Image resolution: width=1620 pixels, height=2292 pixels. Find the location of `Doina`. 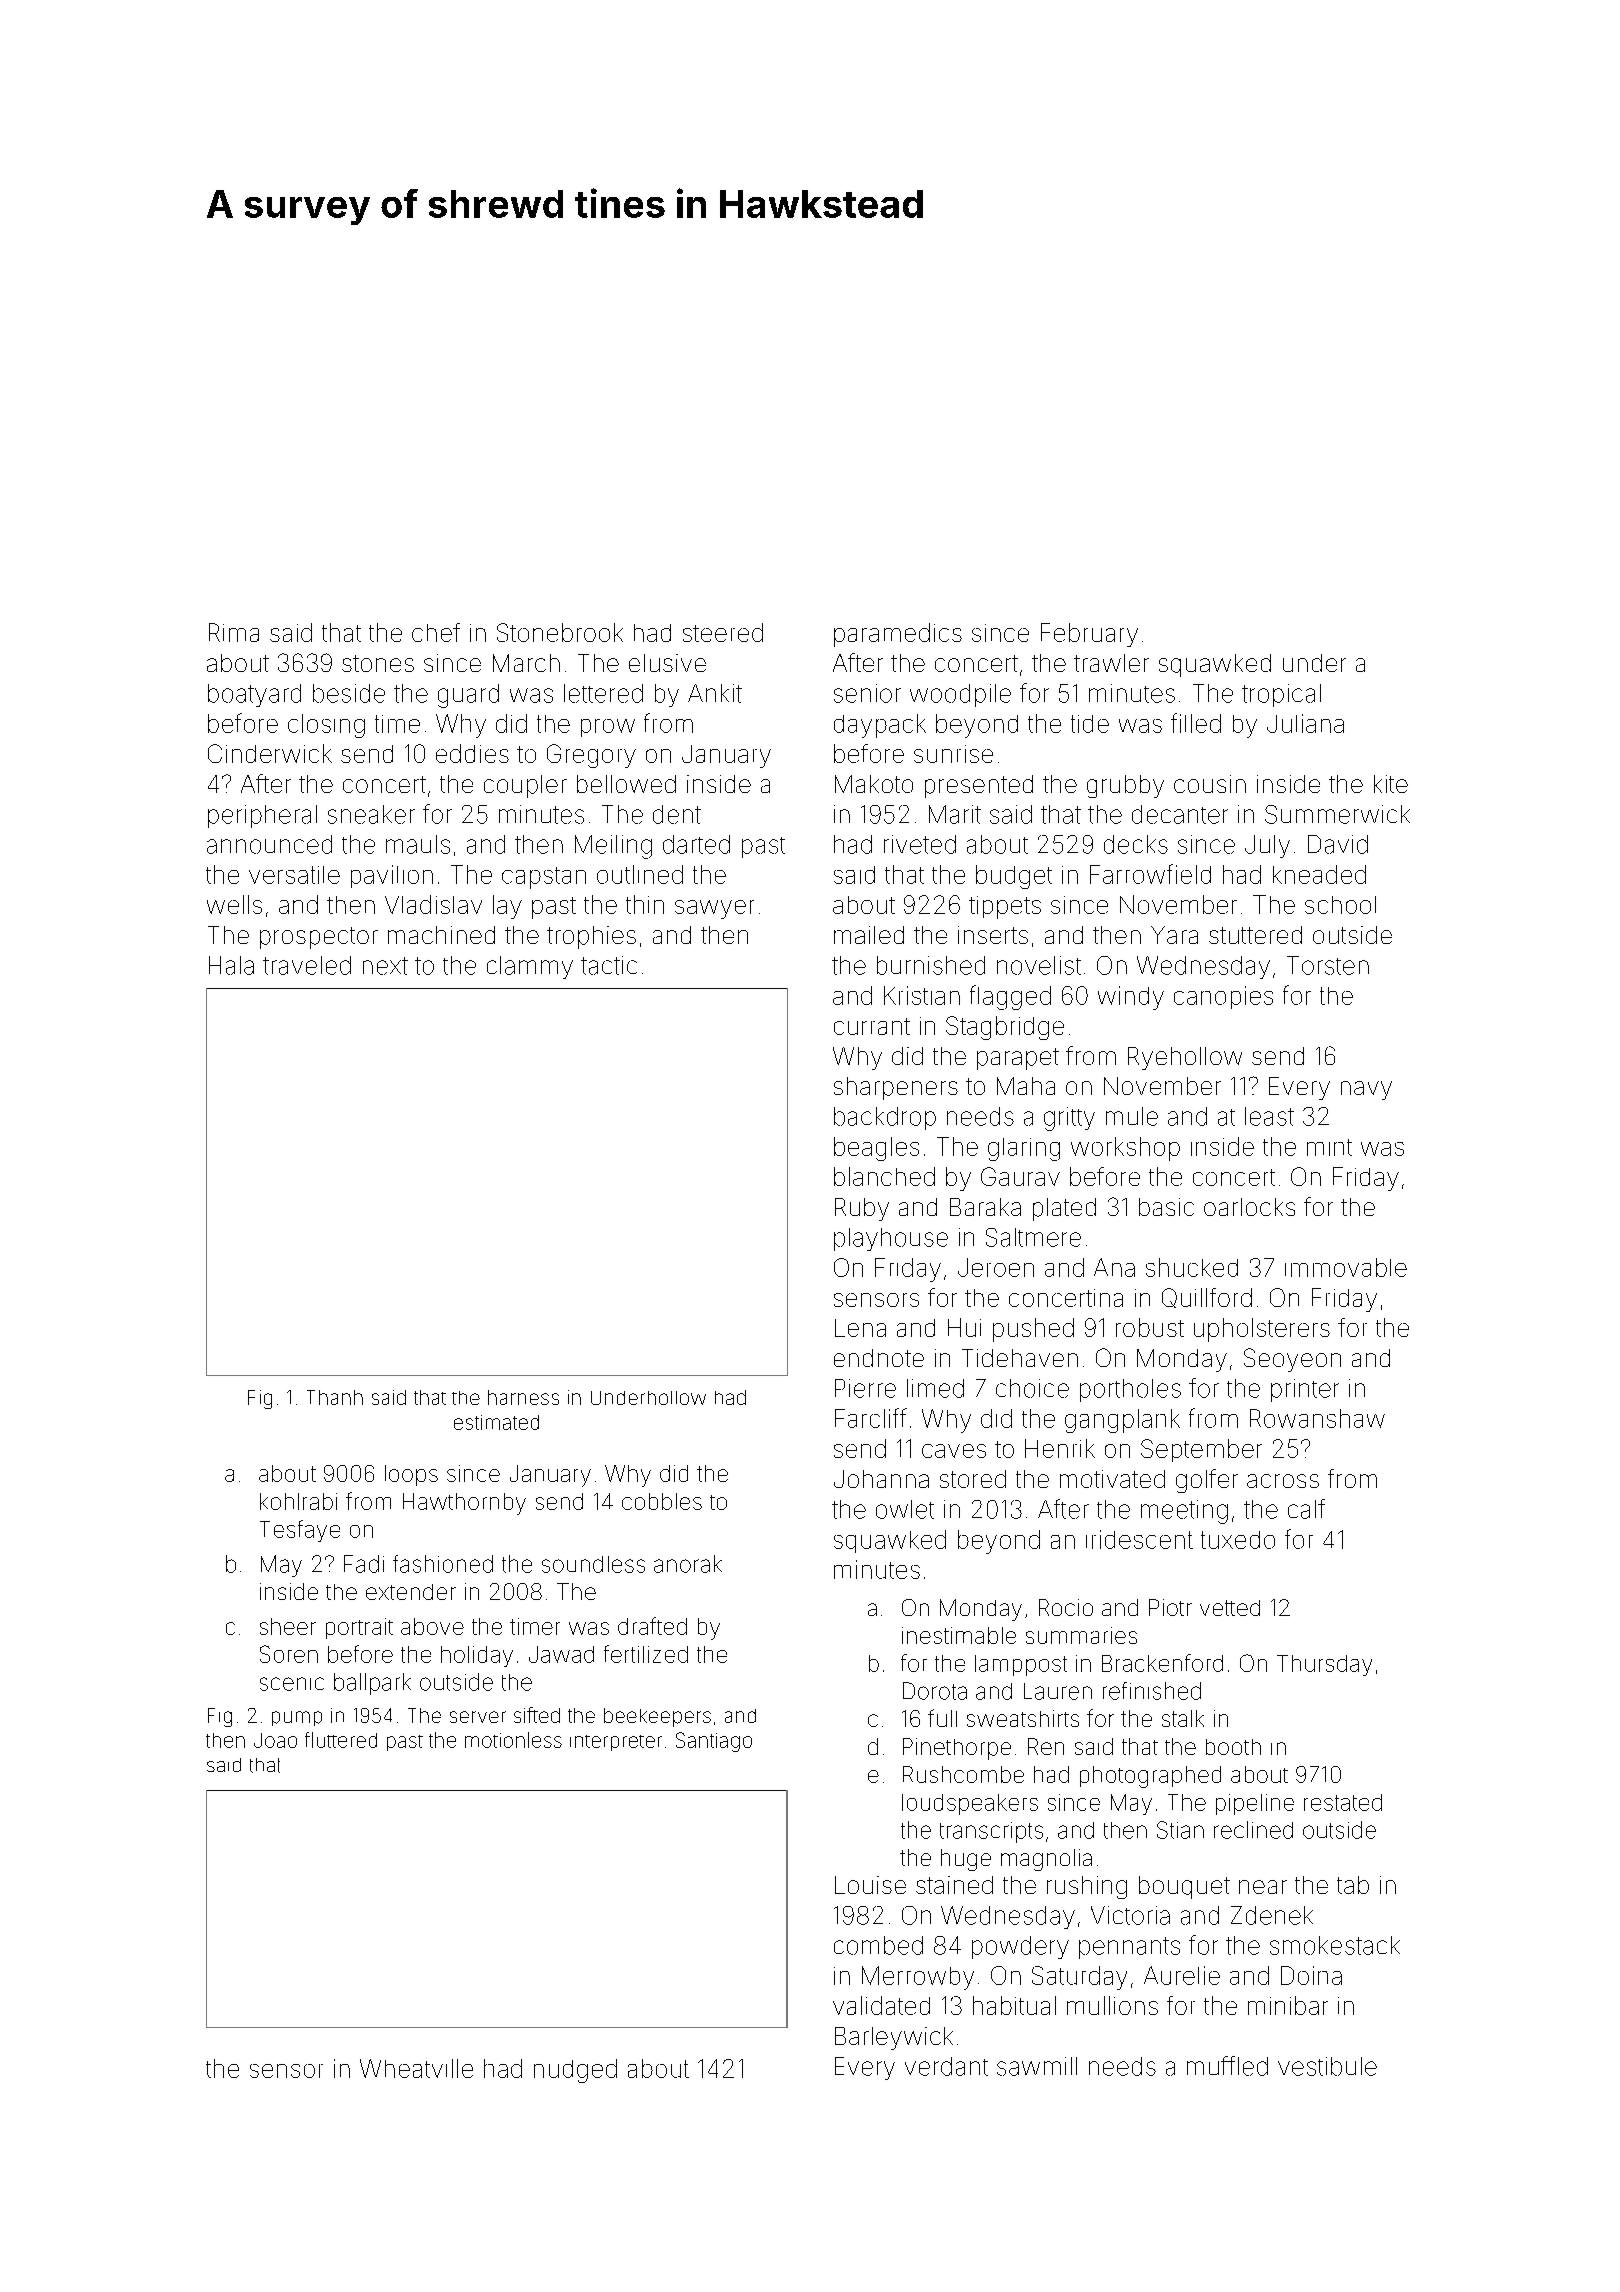

Doina is located at coordinates (1311, 1975).
